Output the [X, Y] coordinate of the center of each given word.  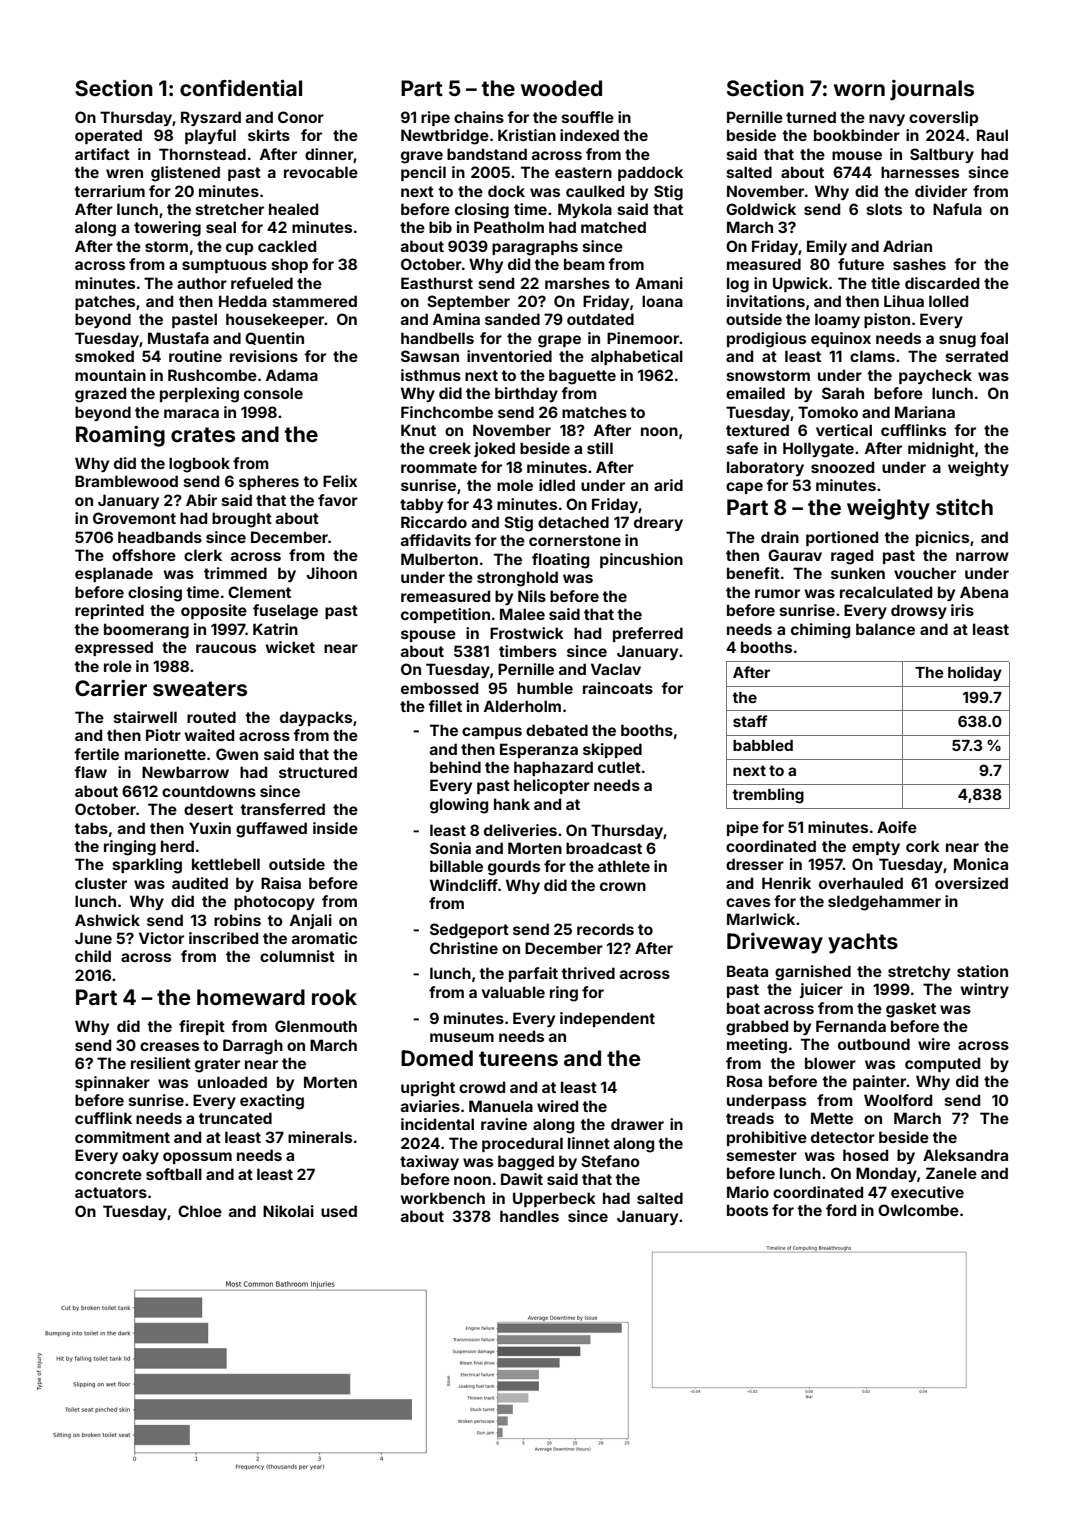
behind [455, 767]
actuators [111, 1192]
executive [927, 1192]
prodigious [766, 340]
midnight [941, 450]
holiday [975, 673]
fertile [96, 754]
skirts [269, 135]
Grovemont [134, 518]
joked [494, 449]
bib [440, 227]
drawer [637, 1124]
